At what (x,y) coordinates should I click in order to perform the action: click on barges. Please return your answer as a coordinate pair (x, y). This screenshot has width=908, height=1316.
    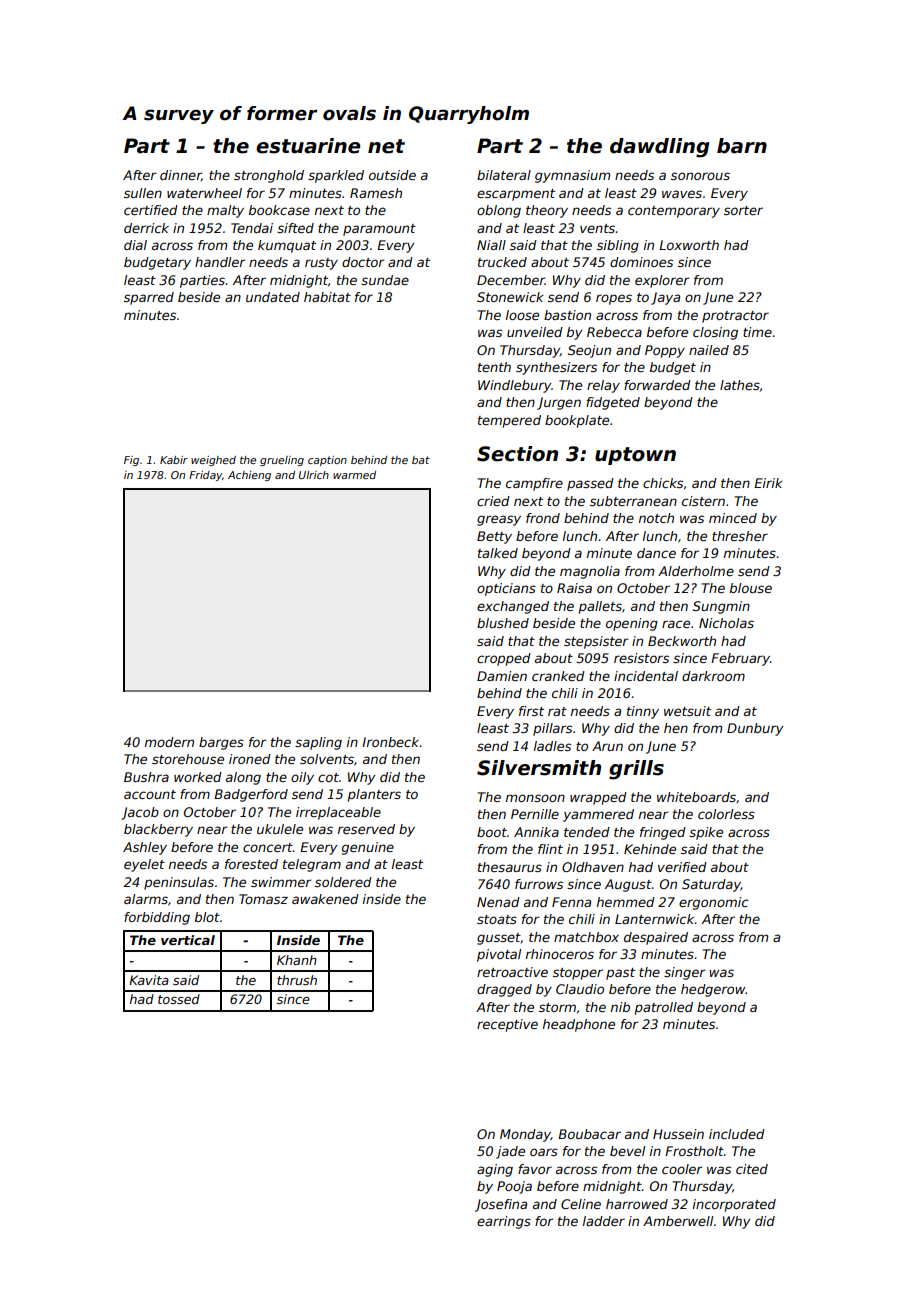
    Looking at the image, I should click on (221, 743).
